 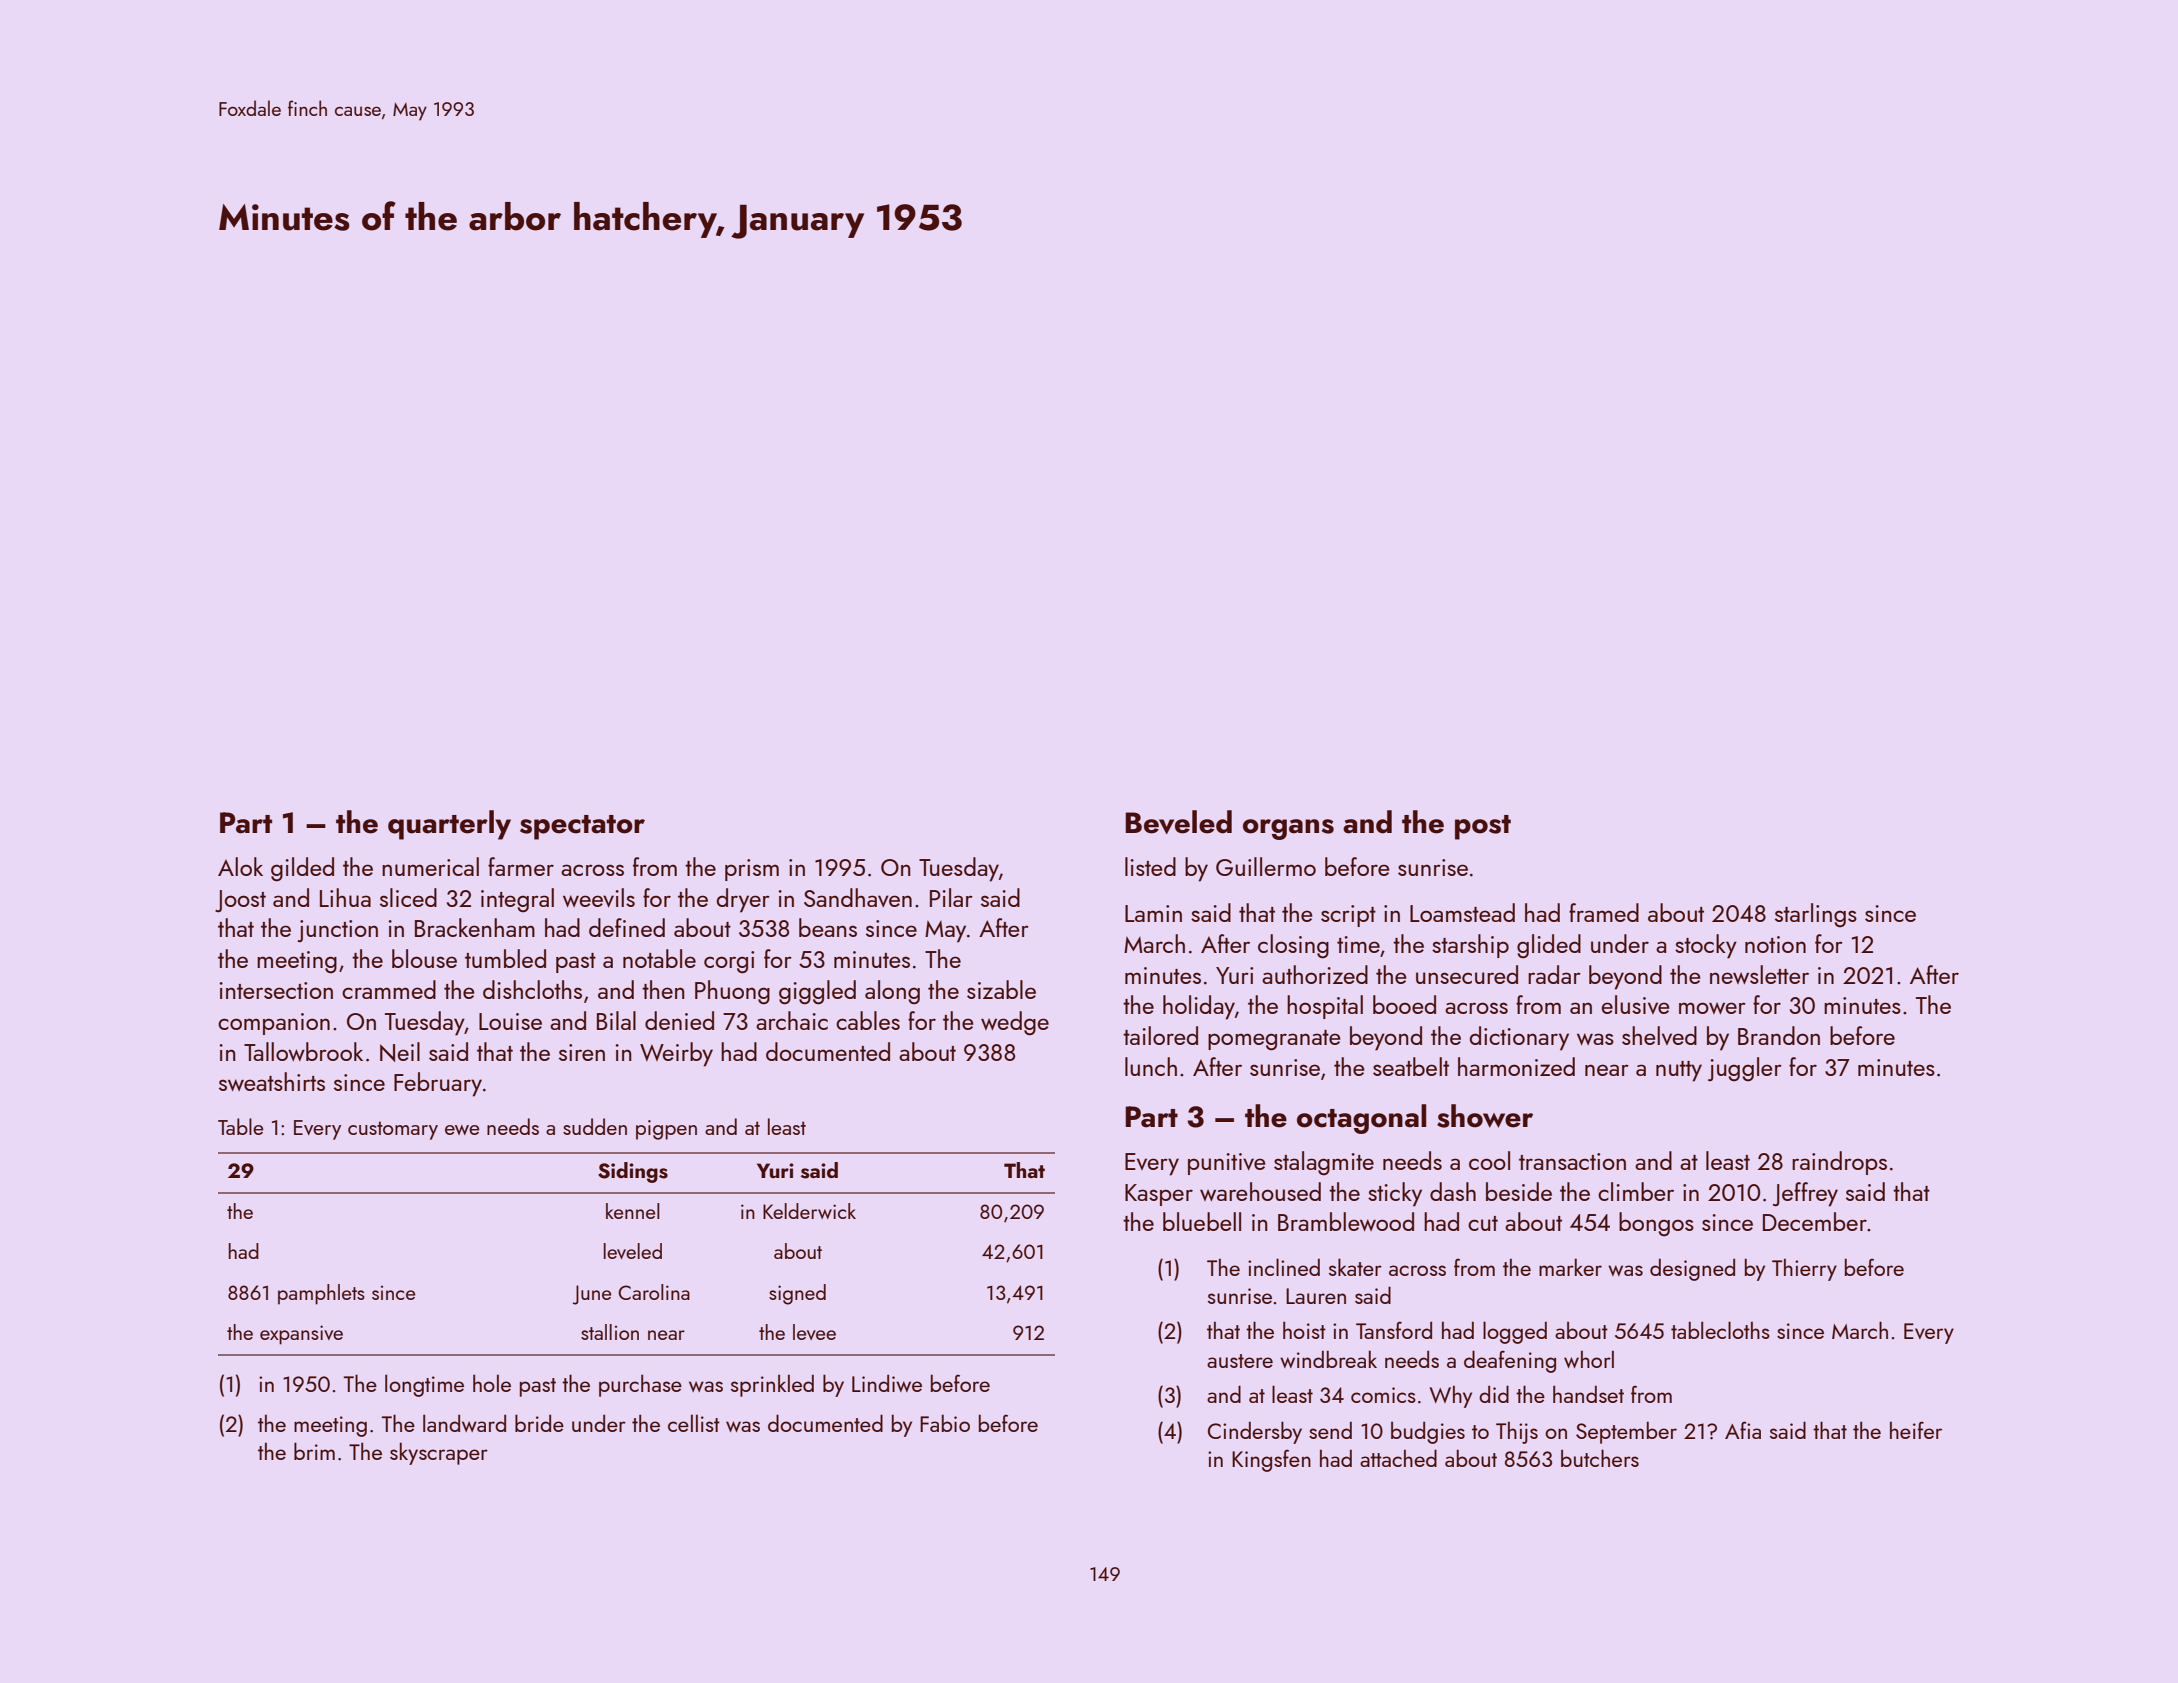 I want to click on inclined, so click(x=1284, y=1267).
